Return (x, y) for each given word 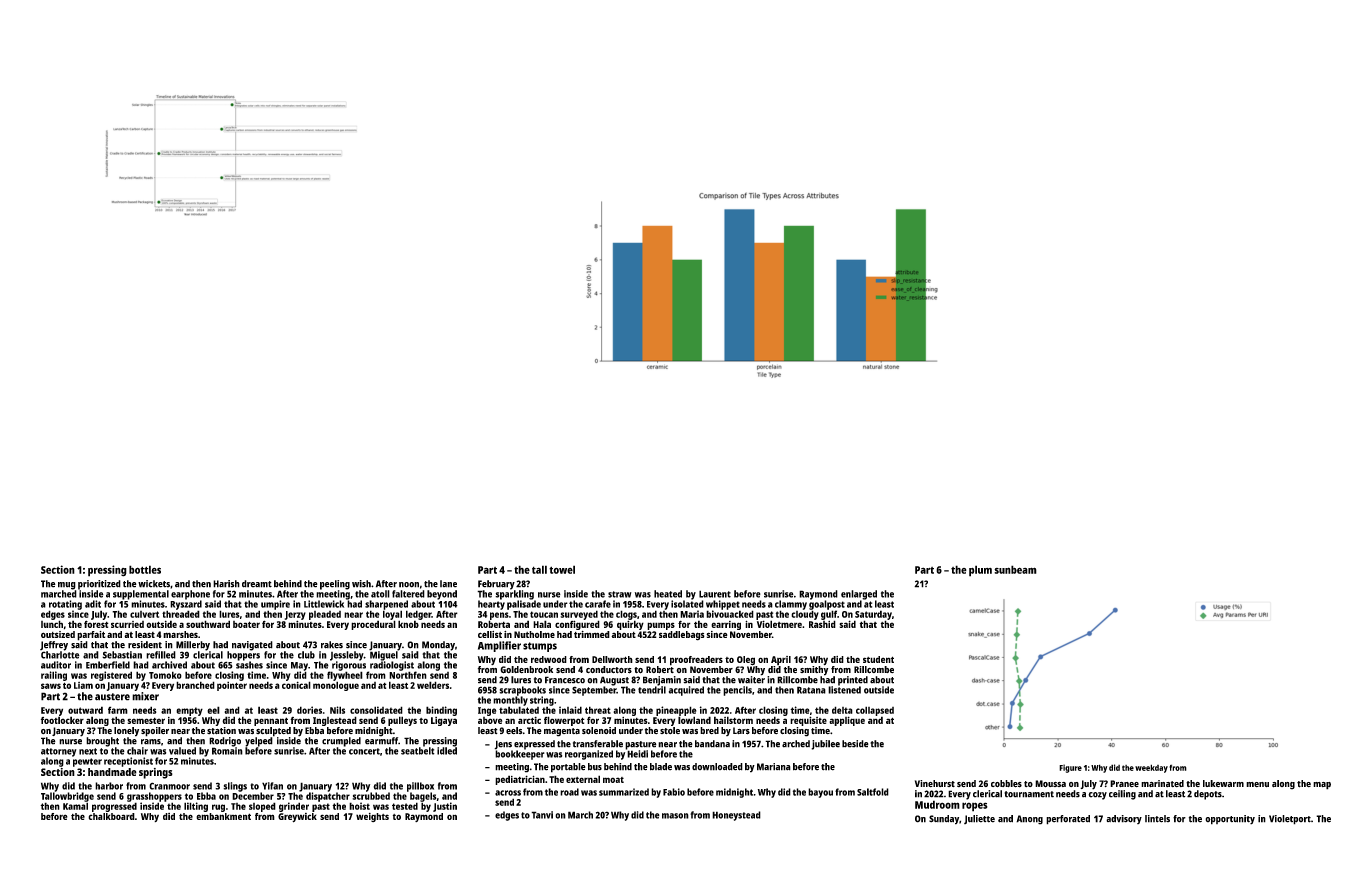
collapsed (875, 711)
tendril (652, 690)
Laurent (715, 594)
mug (67, 586)
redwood (549, 659)
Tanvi (542, 815)
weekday (1151, 768)
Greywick (297, 818)
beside (855, 744)
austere (112, 697)
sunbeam (1015, 569)
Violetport (1290, 820)
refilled (161, 655)
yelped (259, 742)
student (878, 659)
